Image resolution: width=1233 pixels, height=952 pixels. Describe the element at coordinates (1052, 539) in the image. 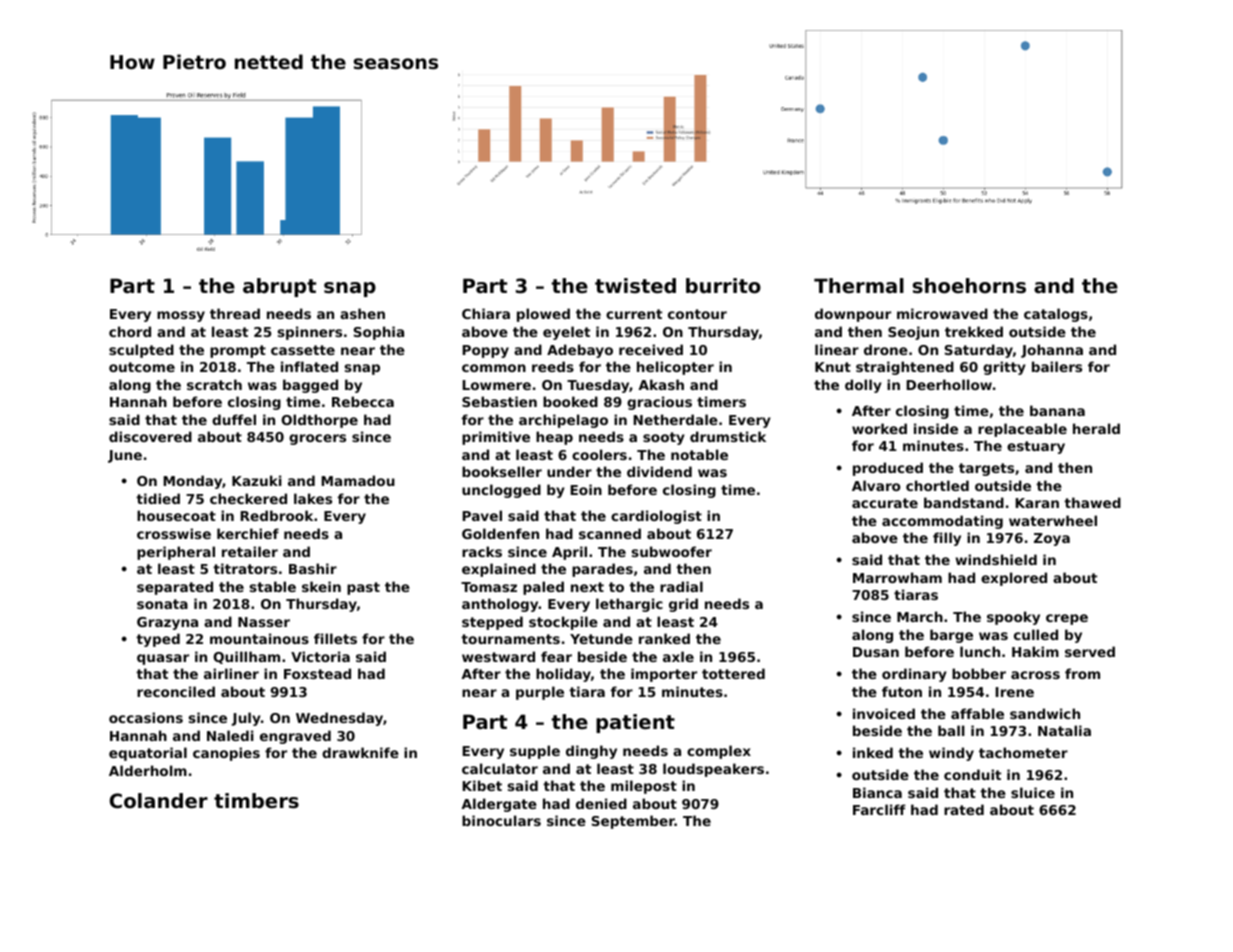

I see `Zoya` at that location.
